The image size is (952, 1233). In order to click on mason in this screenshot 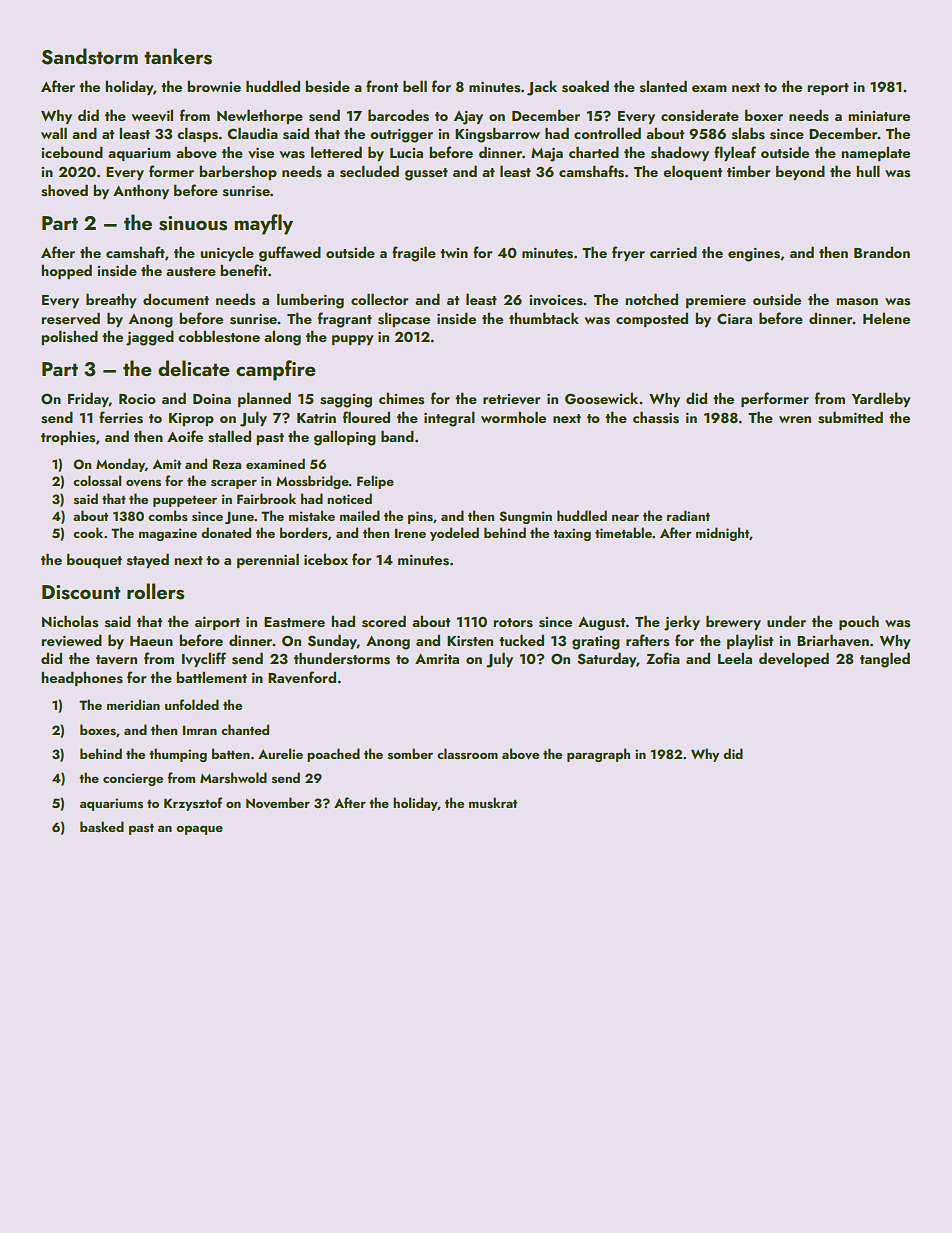, I will do `click(857, 302)`.
